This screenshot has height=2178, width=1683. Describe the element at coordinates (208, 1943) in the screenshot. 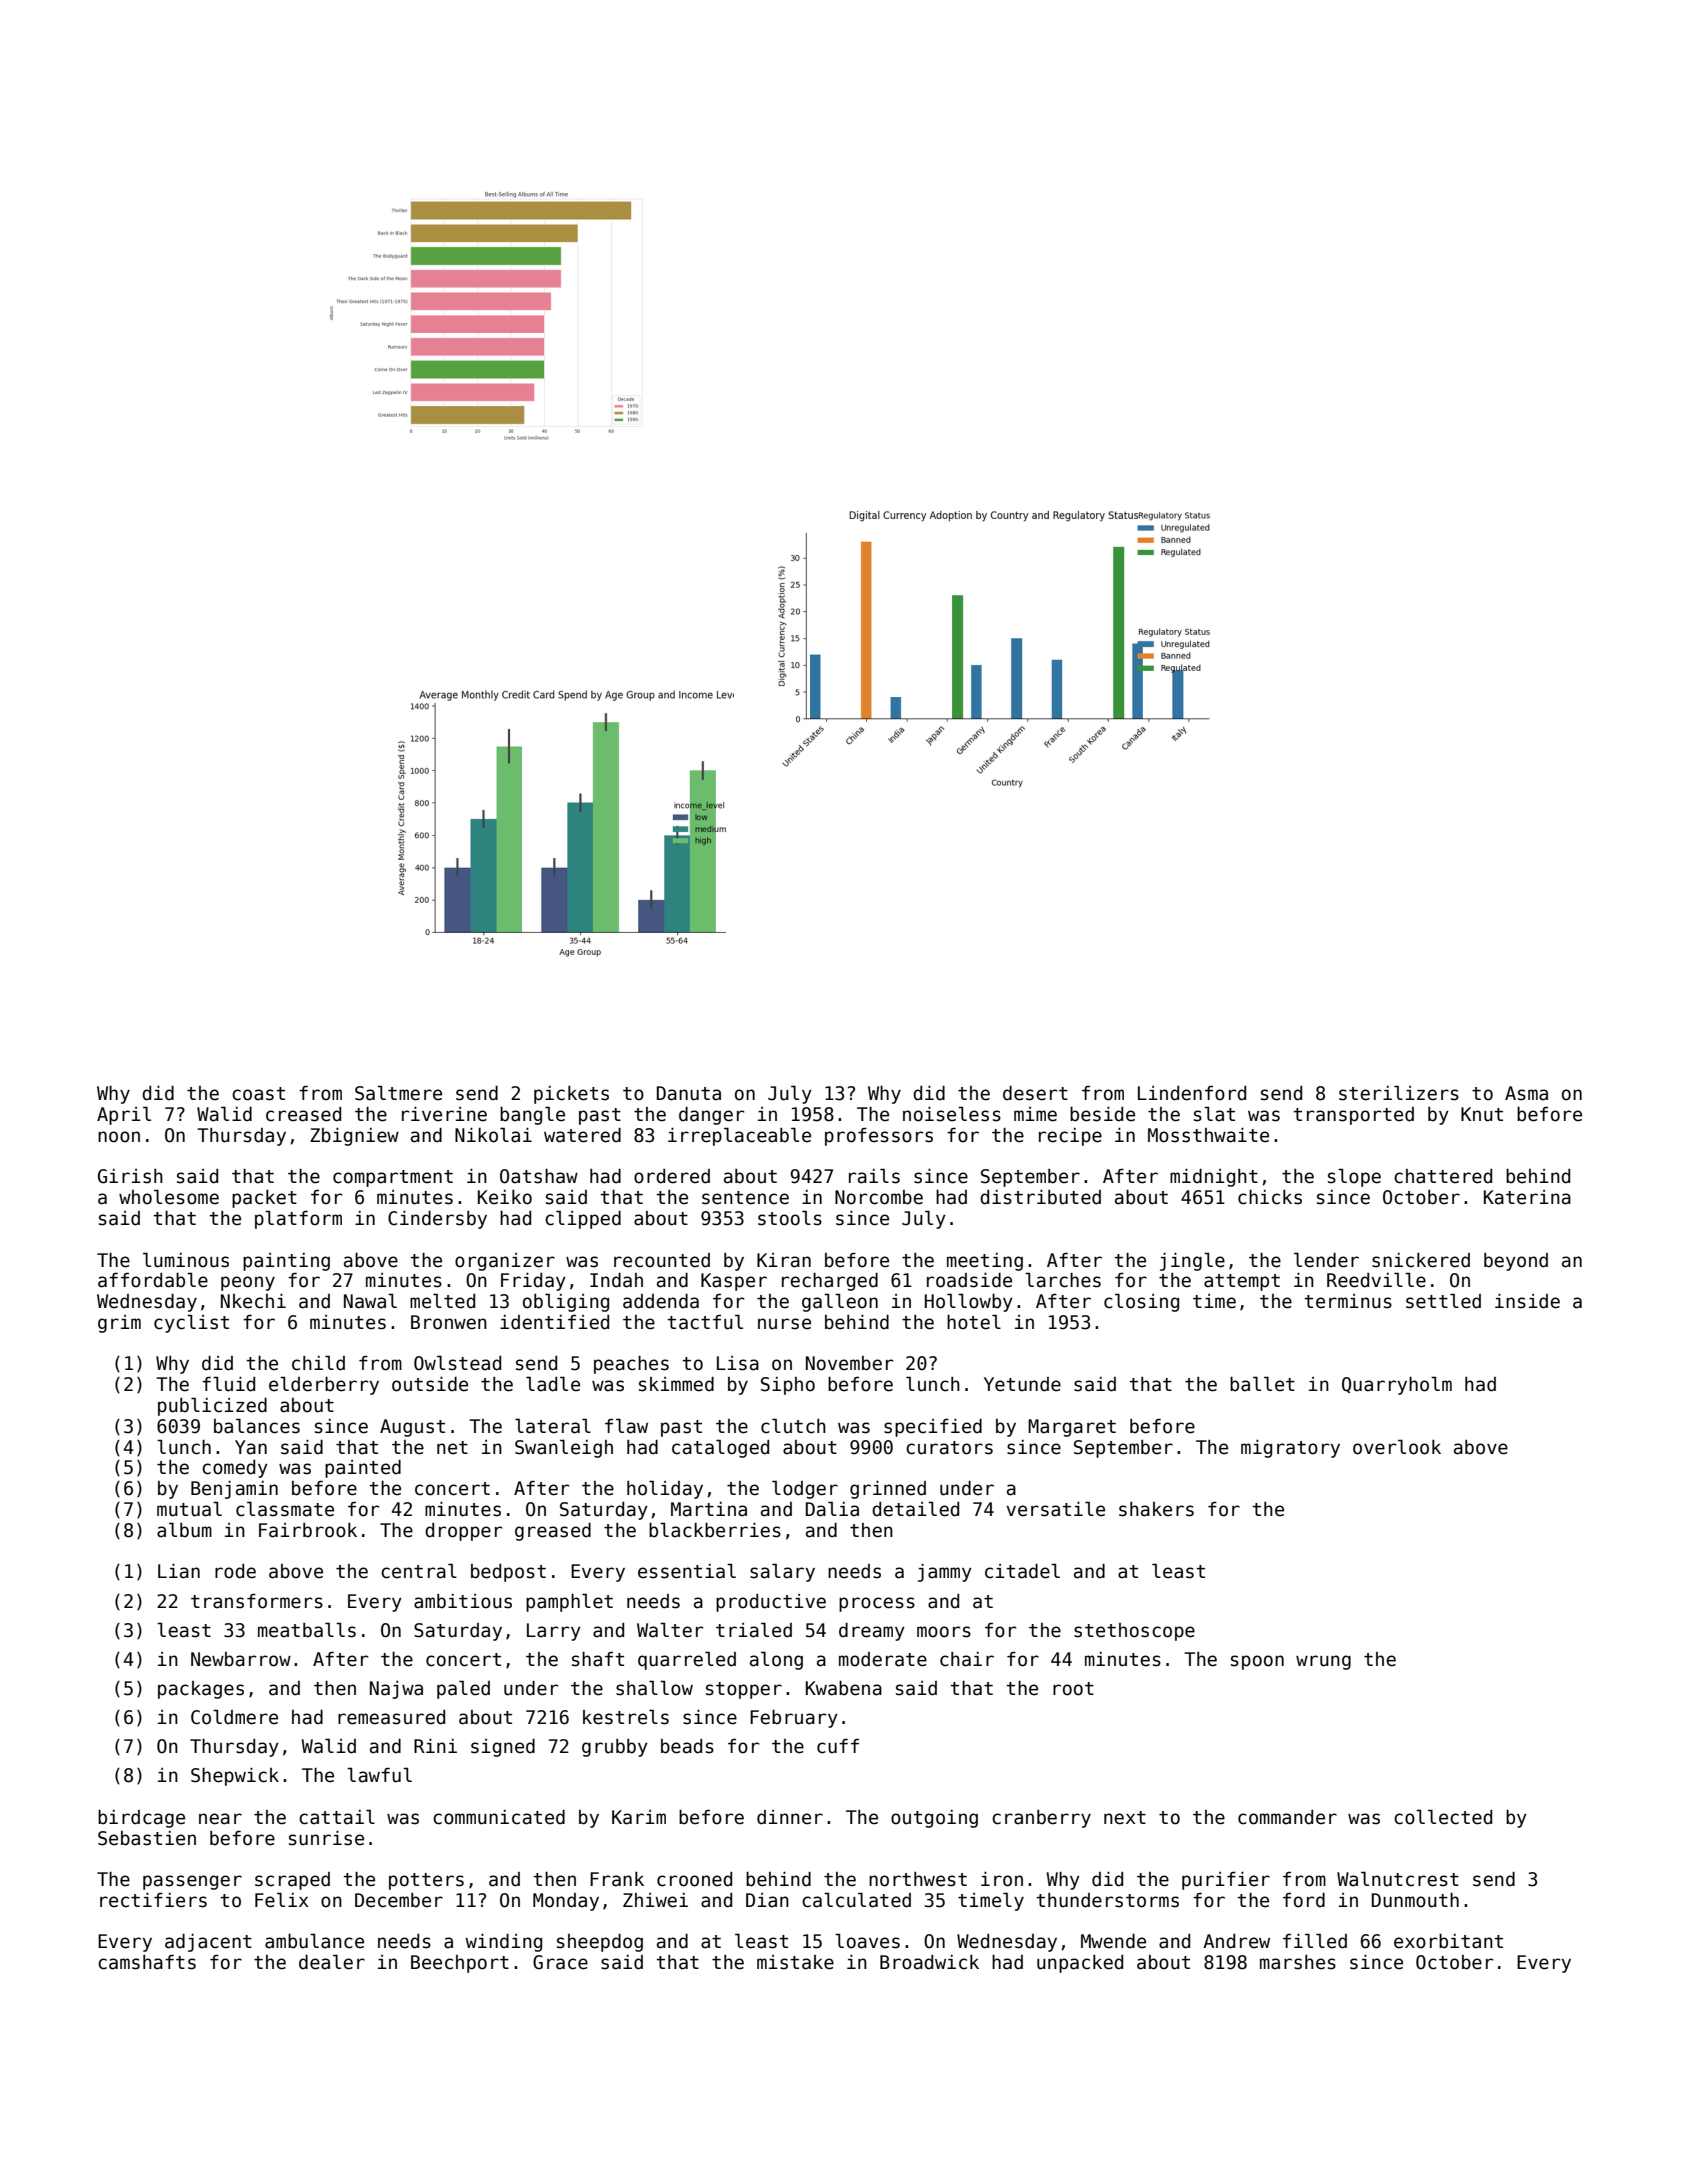

I see `adjacent` at that location.
